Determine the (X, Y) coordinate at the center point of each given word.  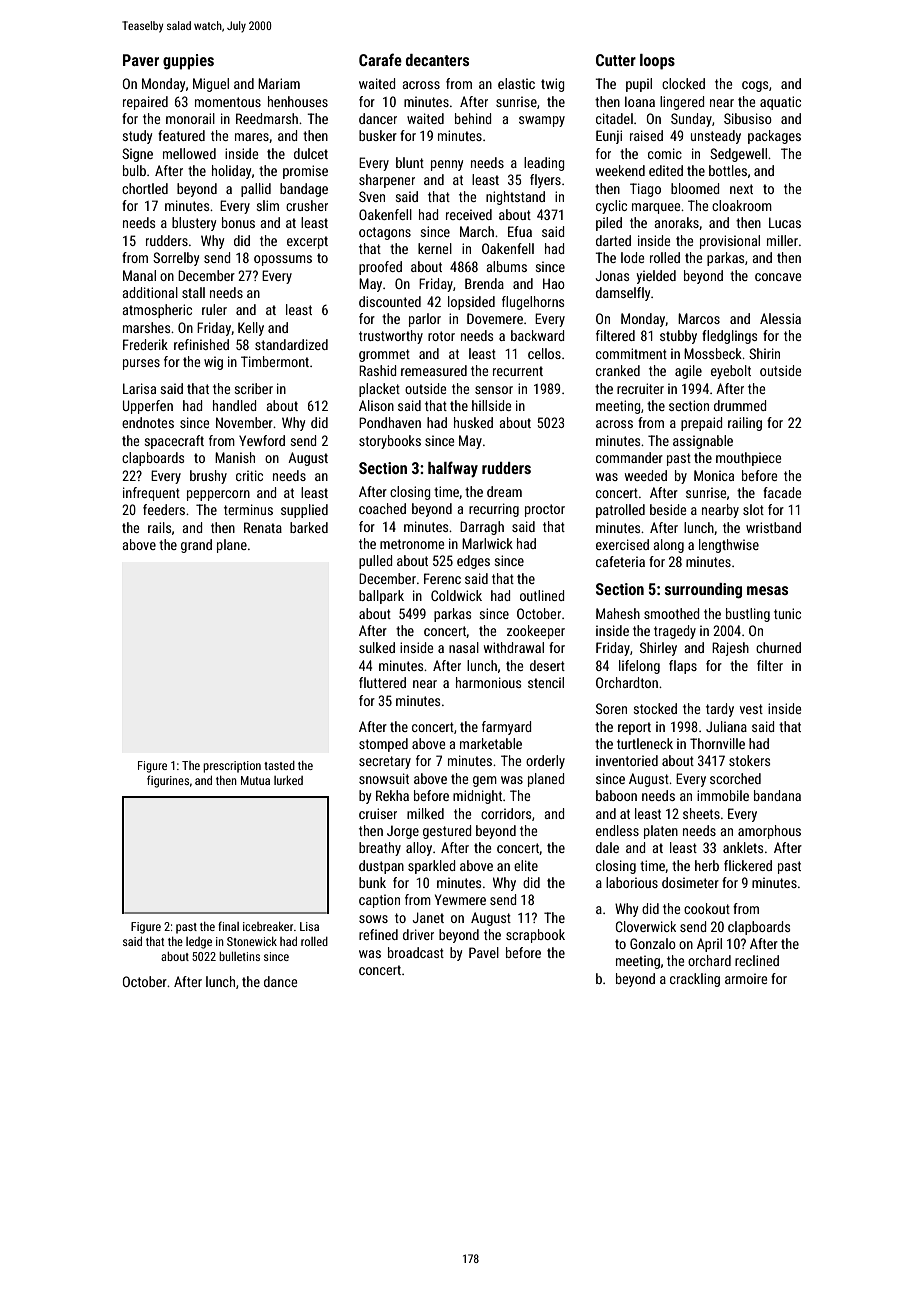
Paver (141, 60)
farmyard (506, 728)
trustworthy (391, 337)
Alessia (780, 318)
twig (553, 85)
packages (774, 137)
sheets (701, 813)
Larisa (139, 388)
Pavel (484, 952)
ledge (199, 943)
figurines (168, 781)
